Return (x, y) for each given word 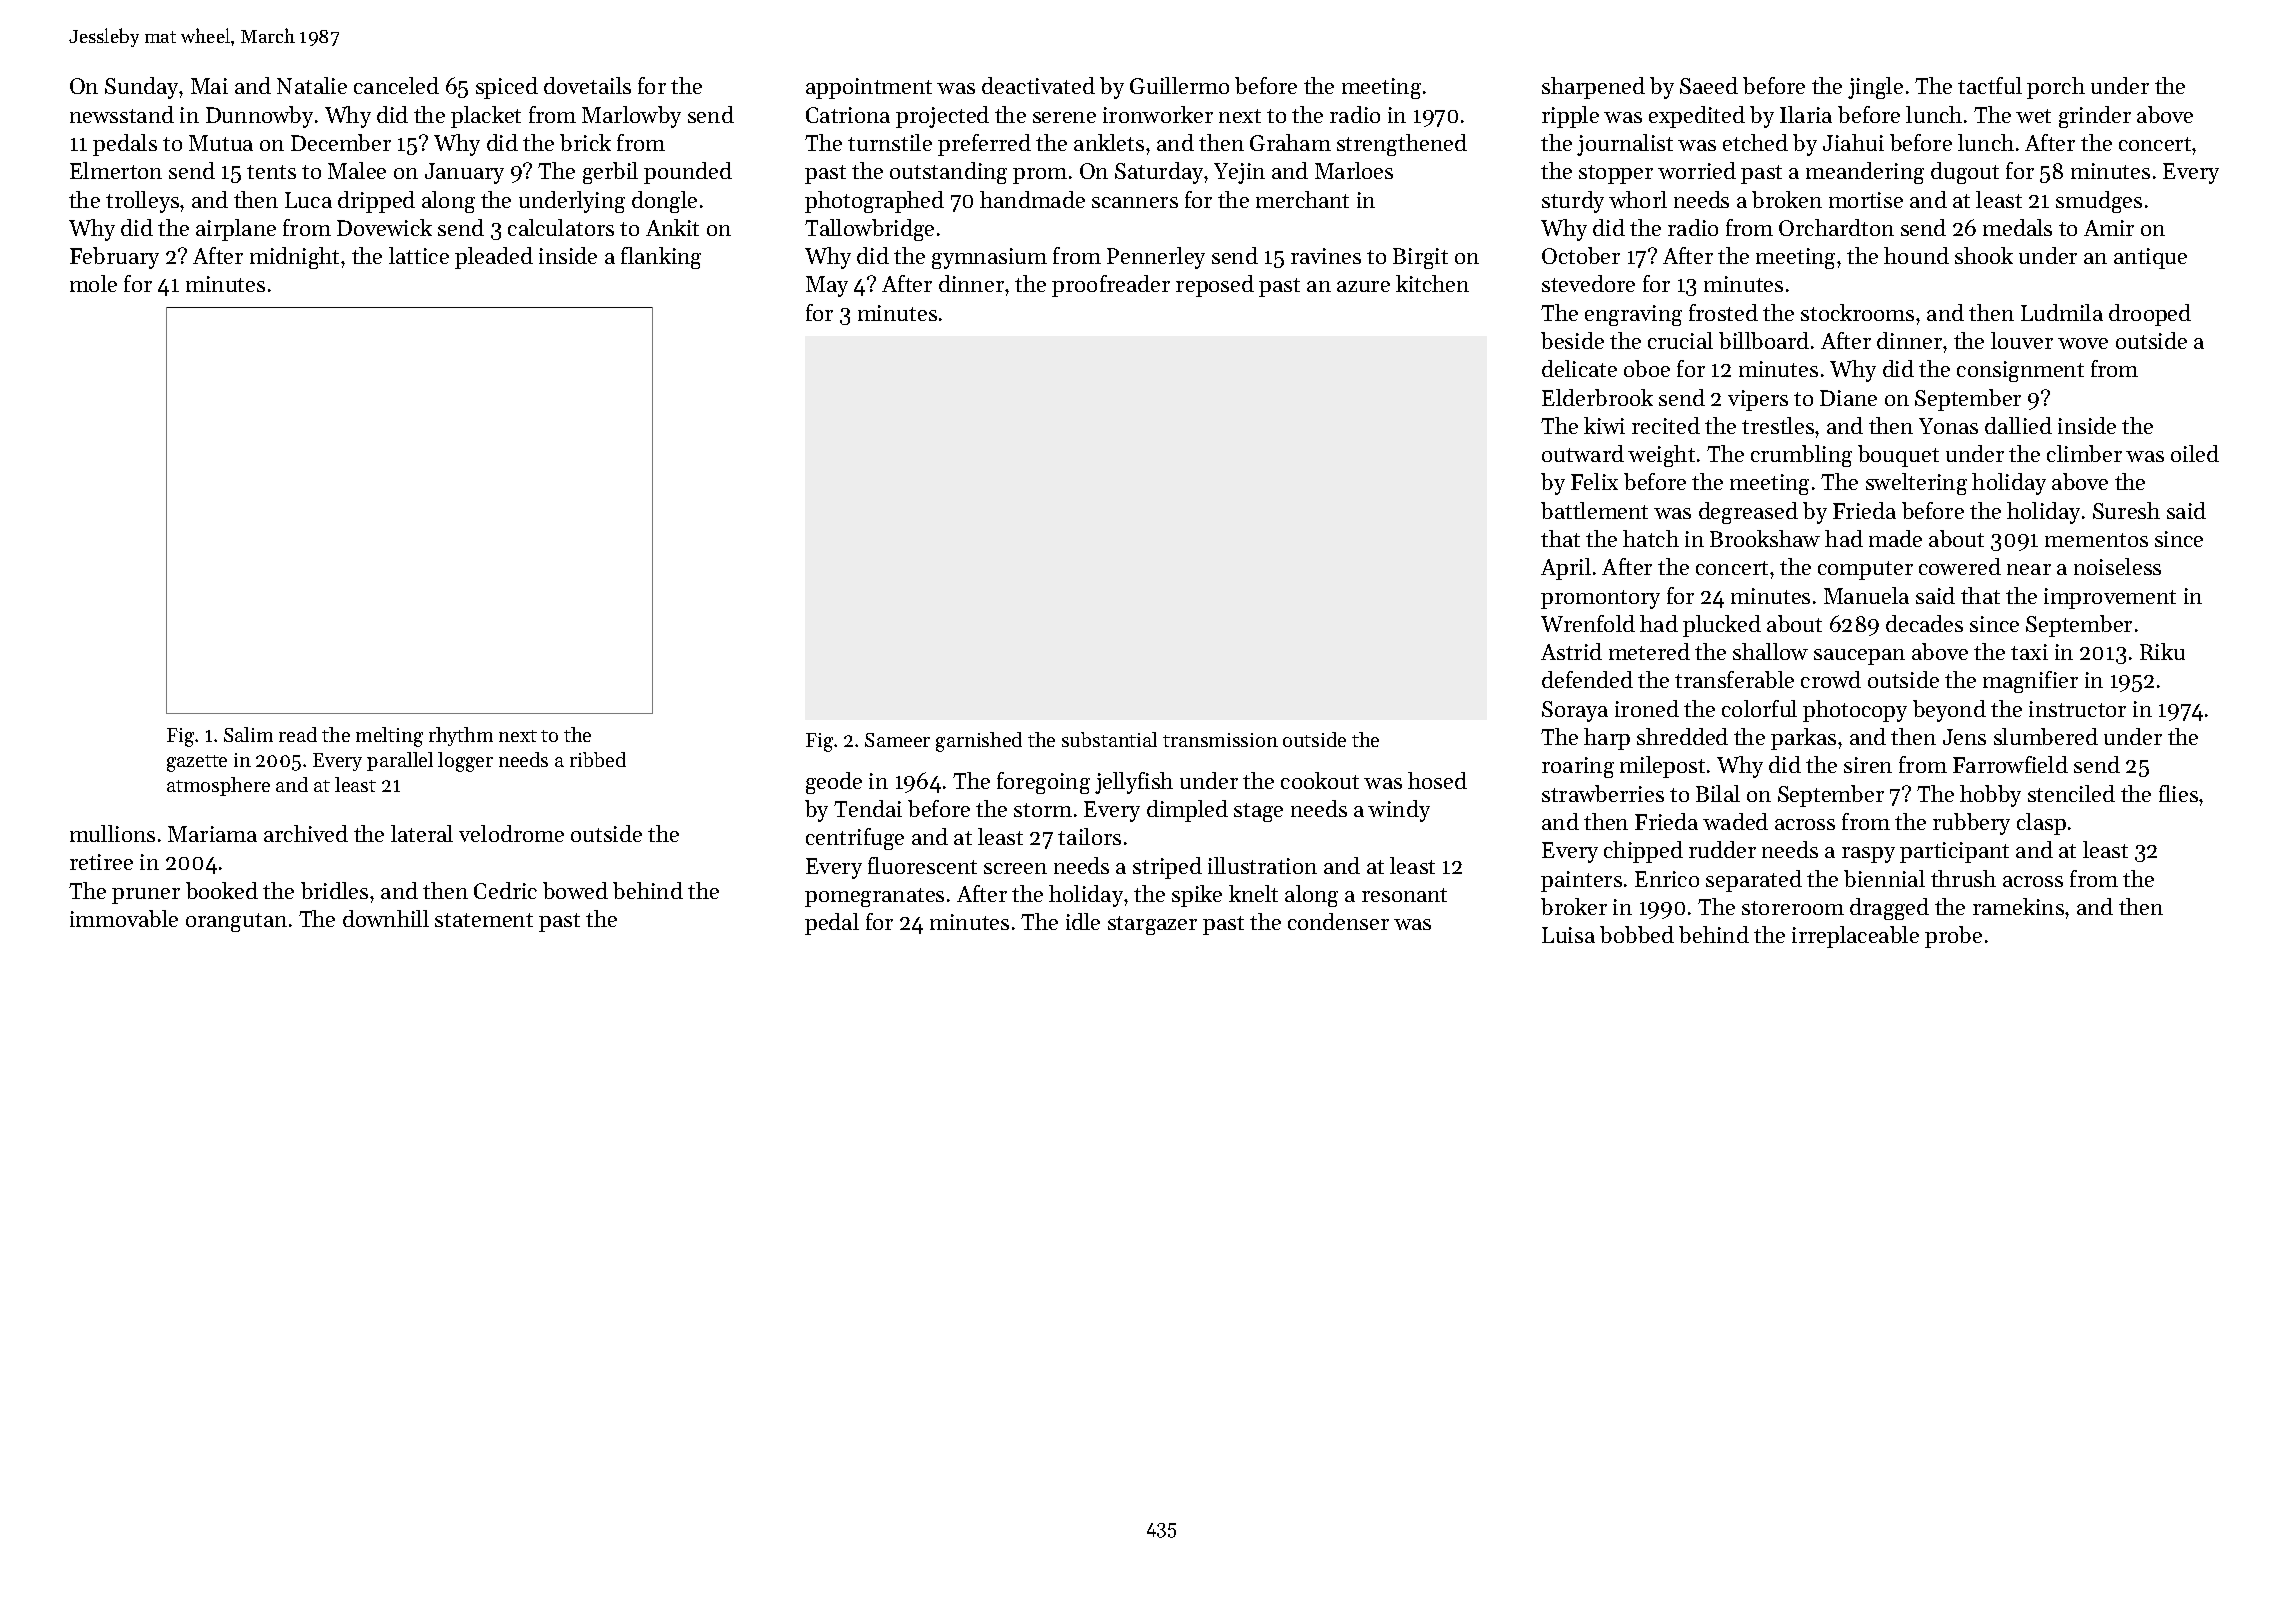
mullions (112, 833)
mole (93, 283)
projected (942, 117)
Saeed (1709, 85)
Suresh (2126, 510)
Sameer (897, 740)
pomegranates (874, 897)
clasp (2041, 824)
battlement (1594, 510)
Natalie (312, 85)
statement (484, 920)
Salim (248, 734)
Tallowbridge (869, 230)
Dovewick (384, 227)
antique (2150, 258)
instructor (2077, 709)
